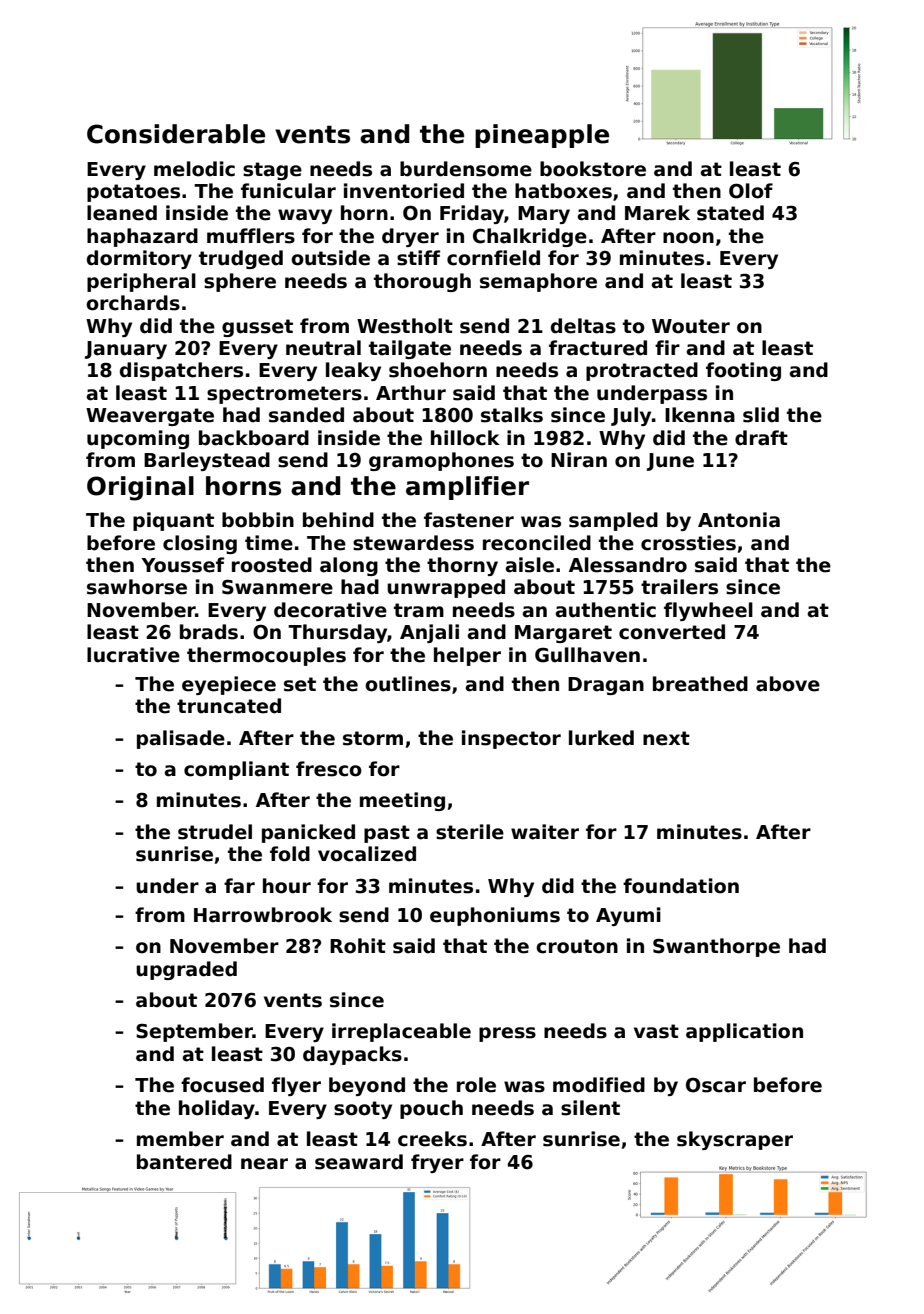 Image resolution: width=924 pixels, height=1314 pixels. I want to click on compliant, so click(236, 770).
